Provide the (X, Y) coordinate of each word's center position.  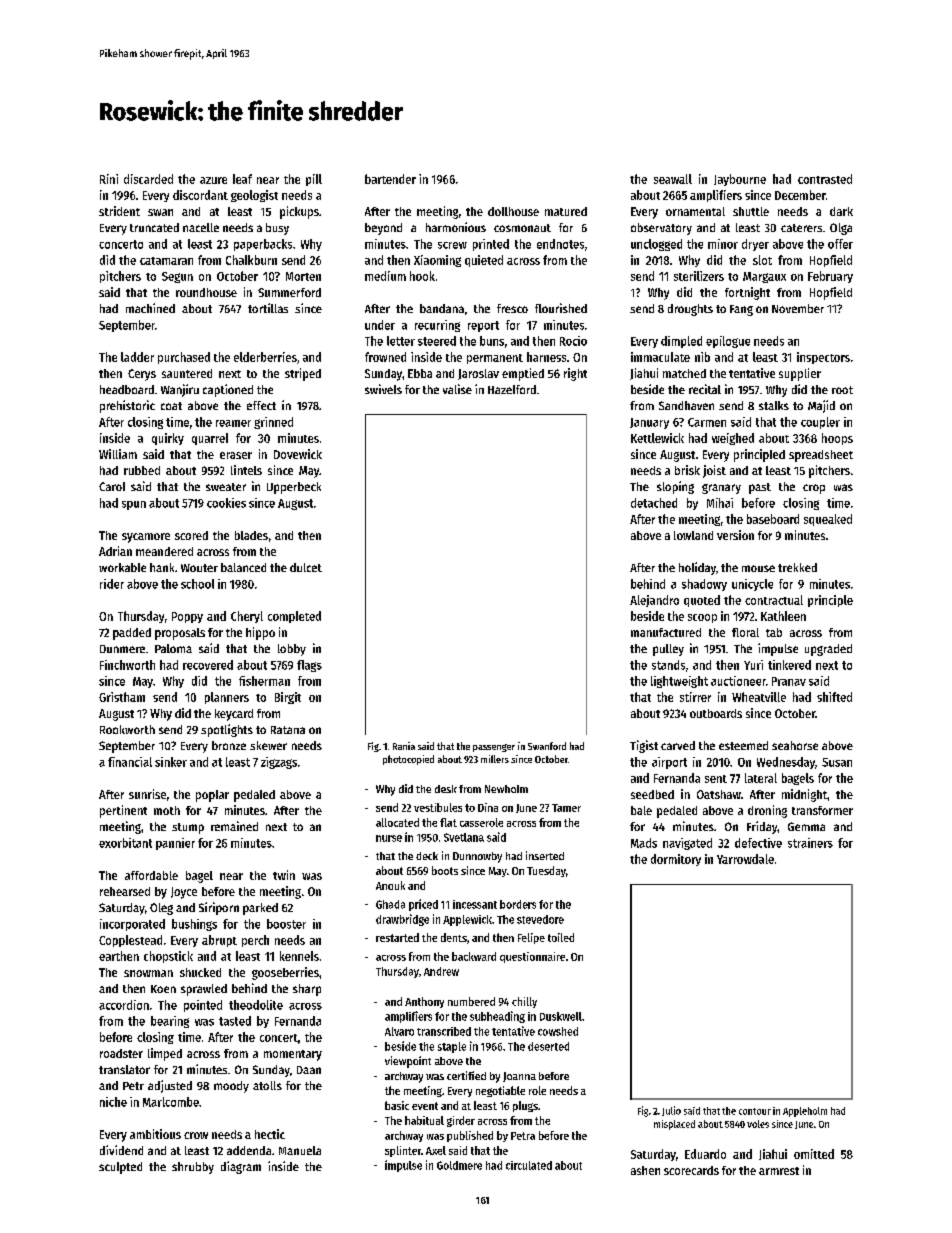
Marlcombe (171, 1102)
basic (397, 1105)
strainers (810, 843)
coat (171, 406)
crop (814, 489)
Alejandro (654, 601)
